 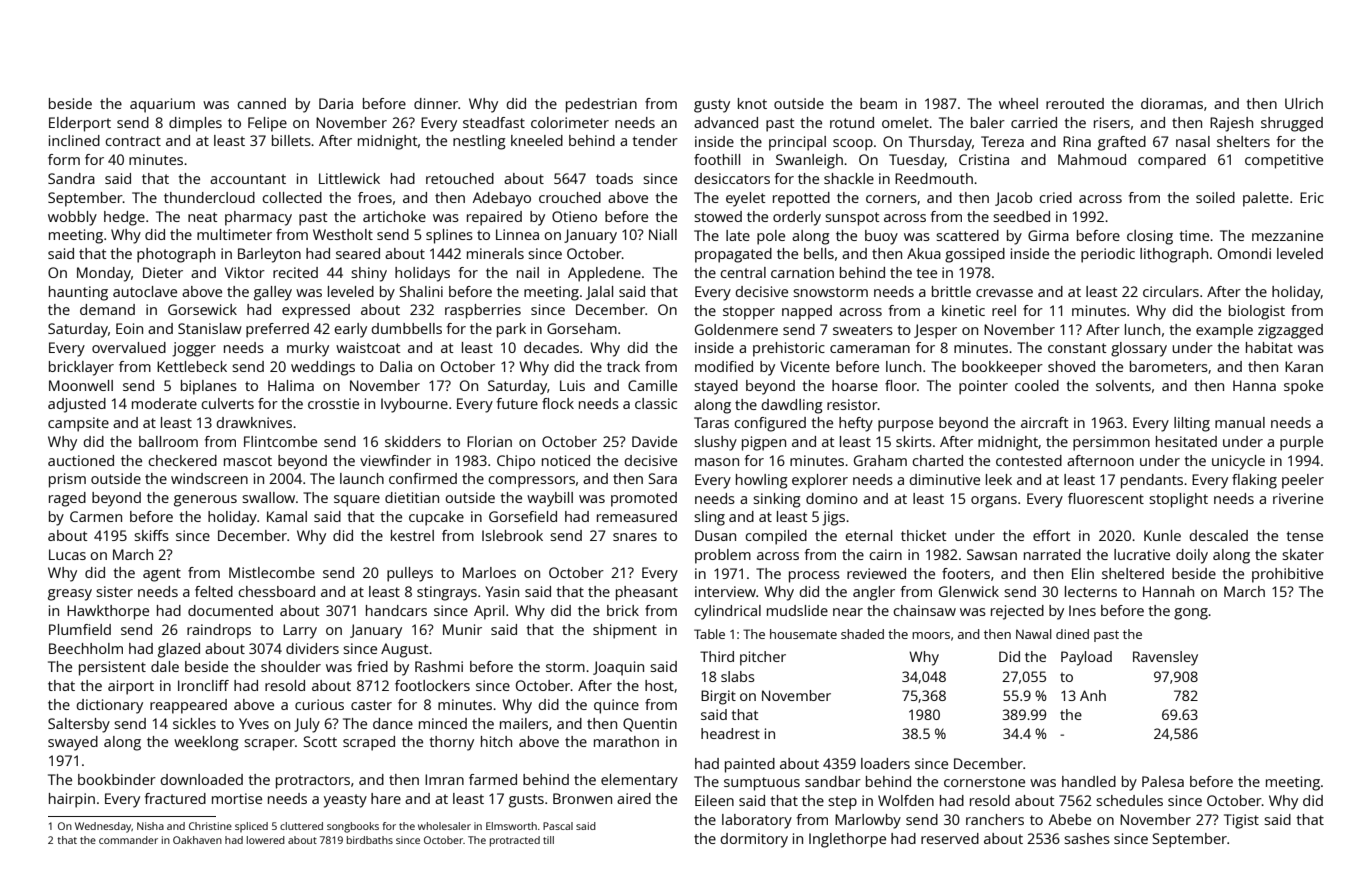 I want to click on Scott, so click(x=320, y=741).
